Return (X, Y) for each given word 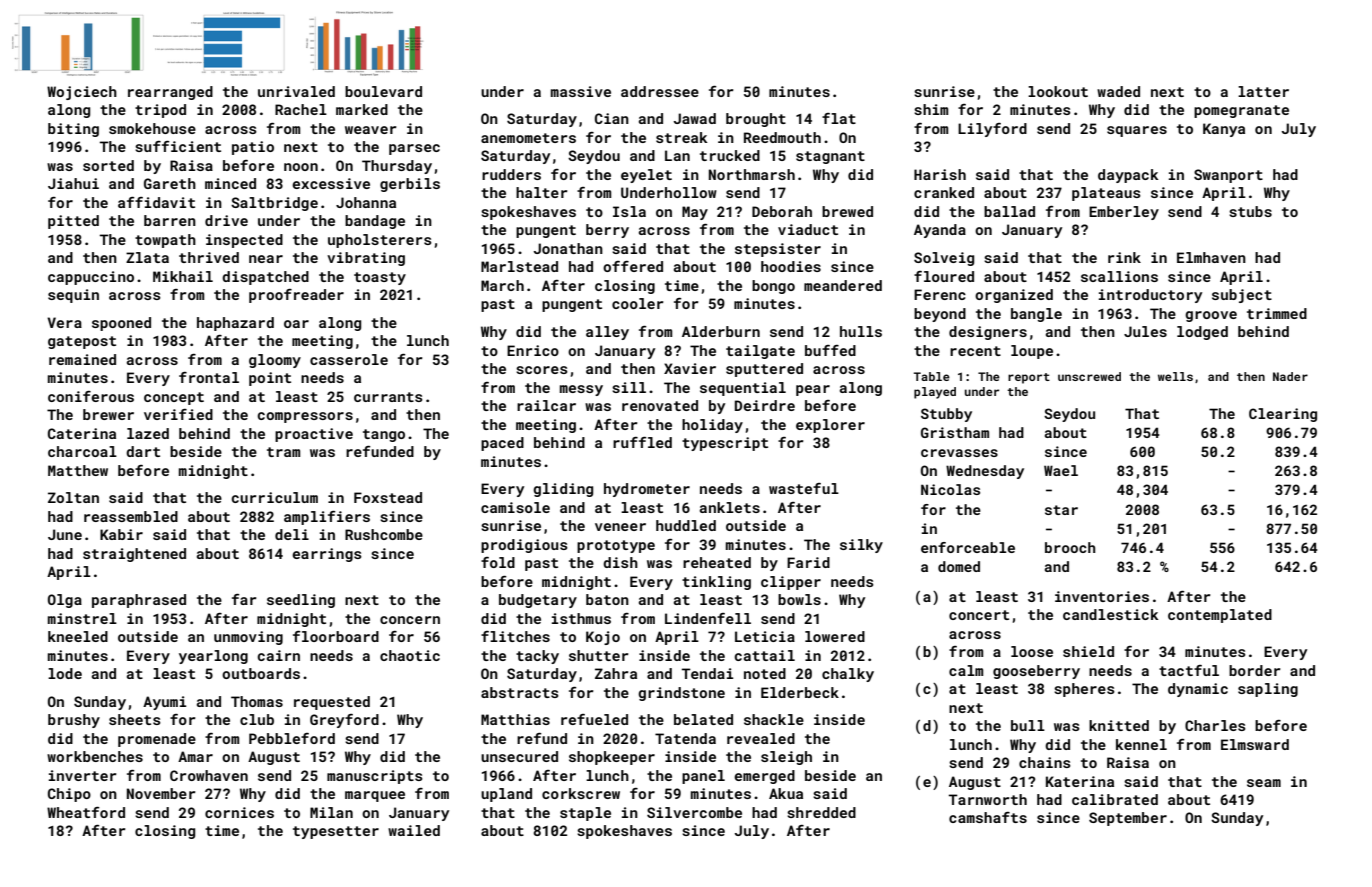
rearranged (170, 93)
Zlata (147, 257)
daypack (1128, 176)
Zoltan (73, 497)
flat (839, 118)
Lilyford (992, 130)
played (935, 393)
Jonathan (568, 248)
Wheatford (86, 812)
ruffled (642, 442)
